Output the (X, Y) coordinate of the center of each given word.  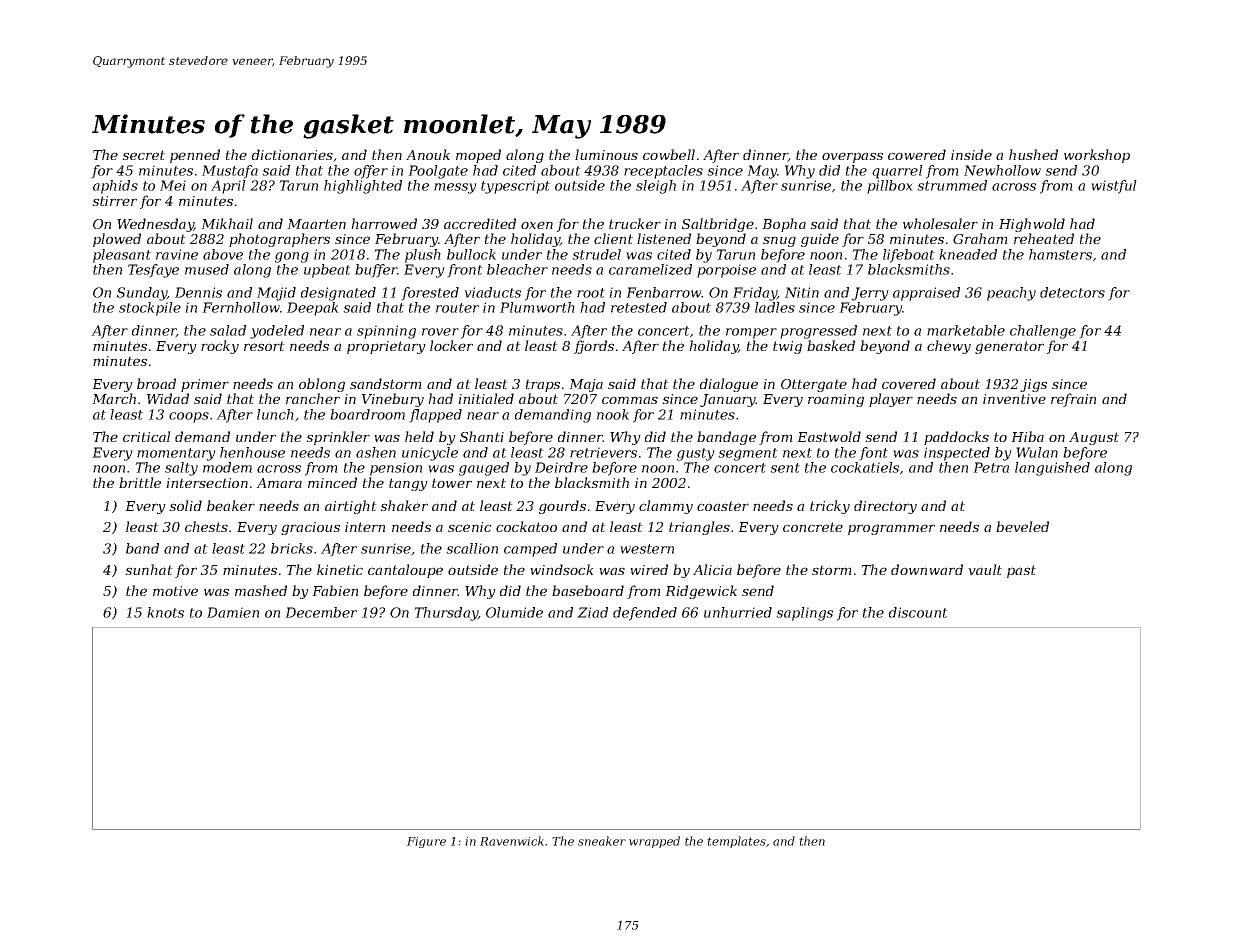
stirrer (114, 201)
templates (736, 842)
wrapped (654, 842)
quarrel (897, 172)
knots (165, 612)
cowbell (669, 154)
